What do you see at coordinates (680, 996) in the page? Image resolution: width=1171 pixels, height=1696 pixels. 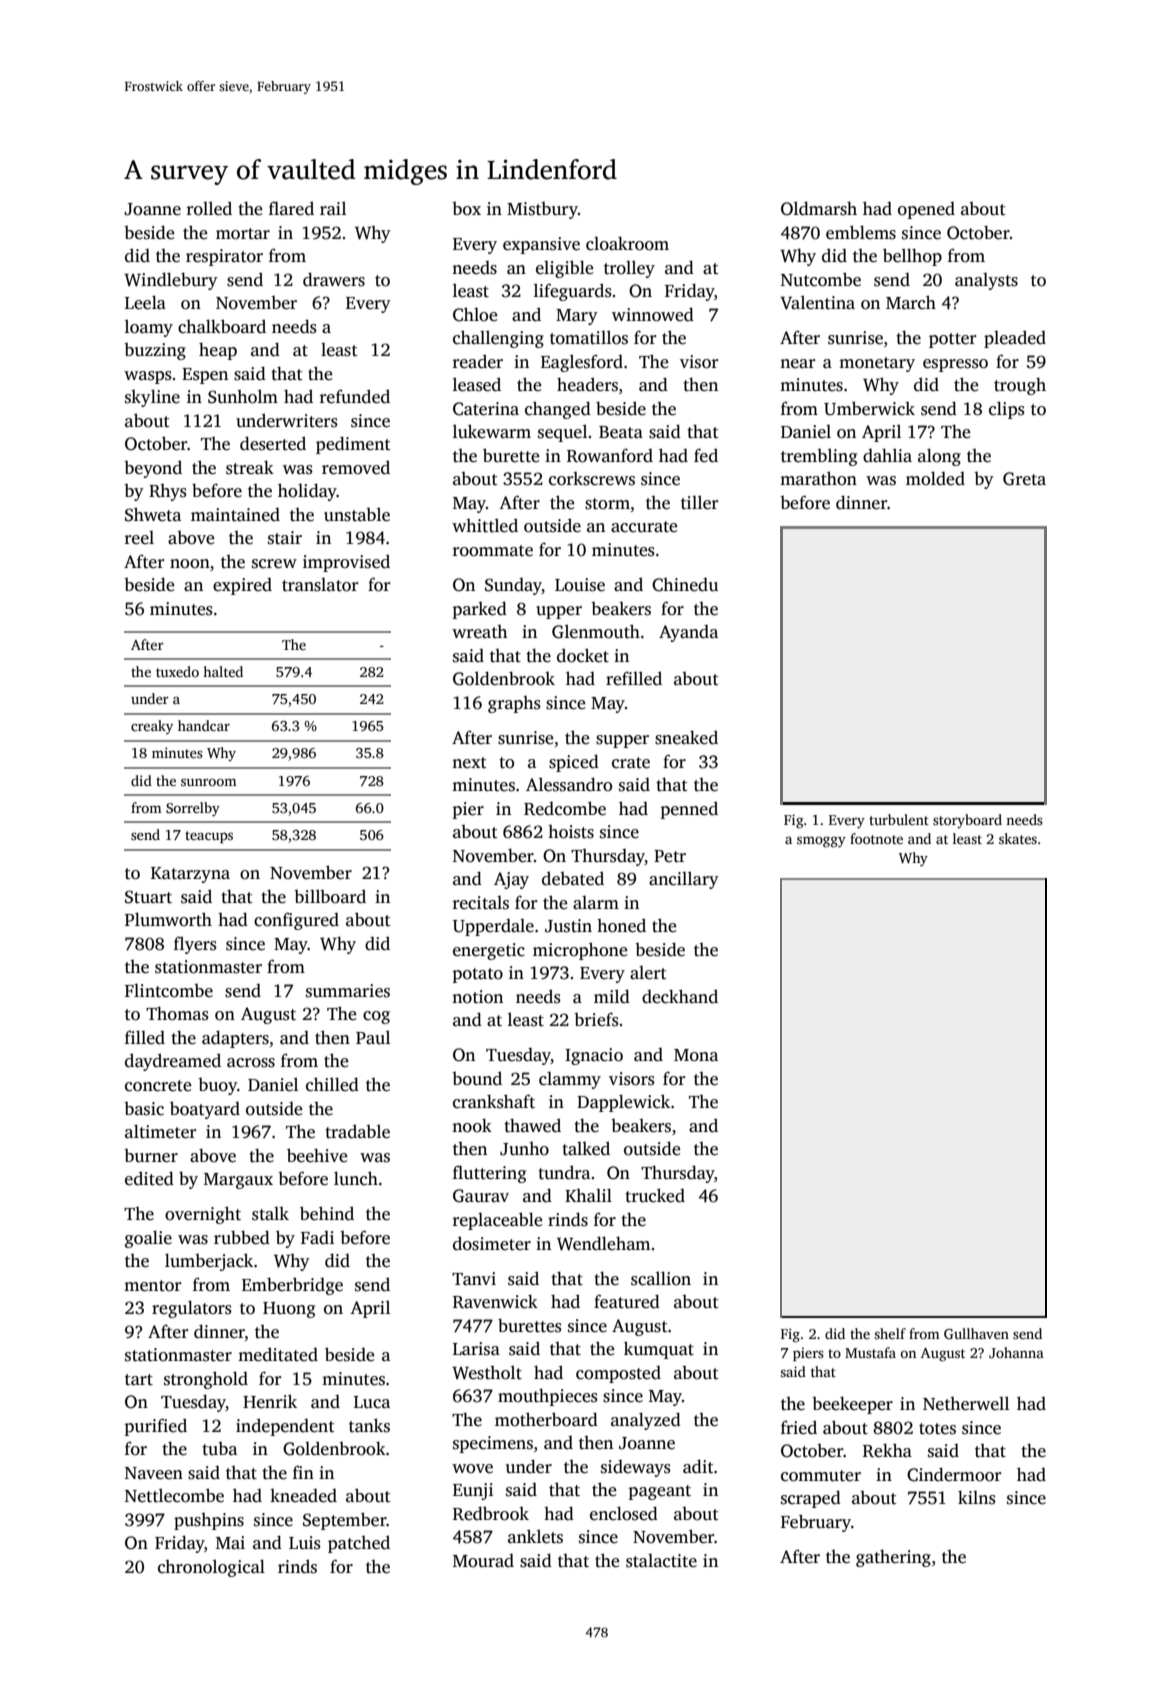 I see `deckhand` at bounding box center [680, 996].
